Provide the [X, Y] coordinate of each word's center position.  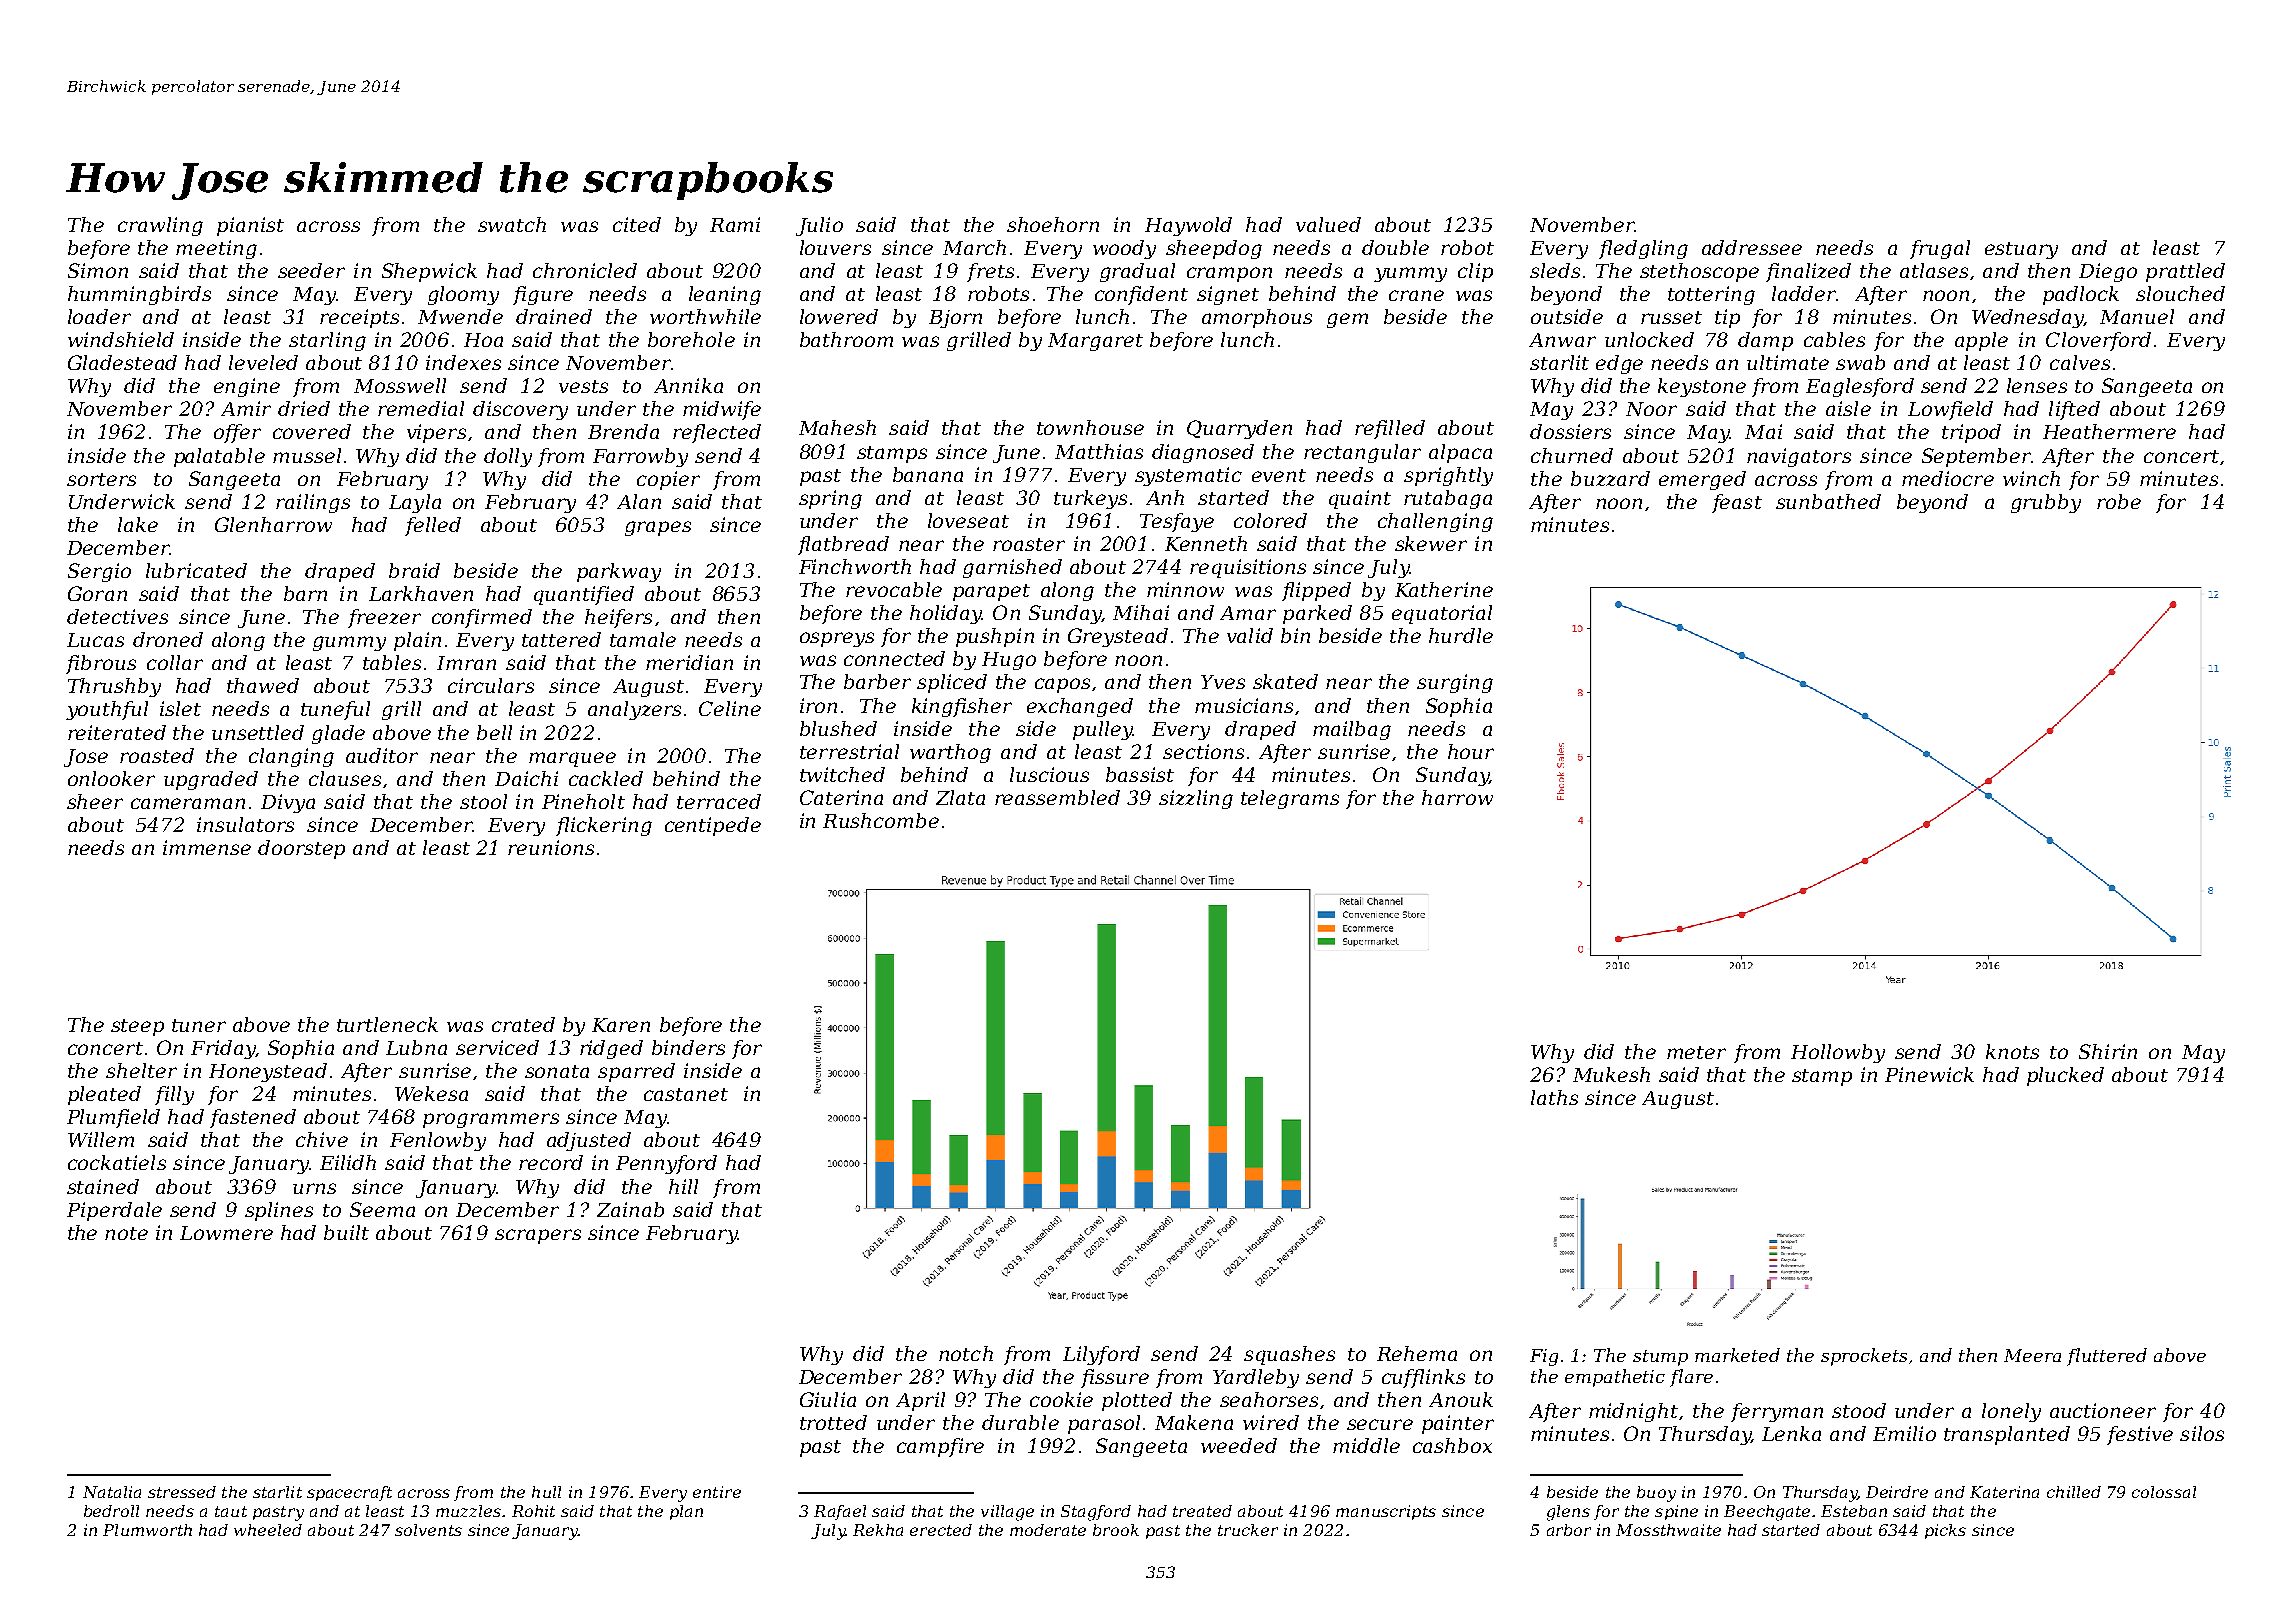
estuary [2021, 250]
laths [1554, 1097]
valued [1328, 224]
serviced [497, 1047]
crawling [160, 226]
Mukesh [1611, 1074]
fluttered [2107, 1357]
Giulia [828, 1399]
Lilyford [1101, 1355]
